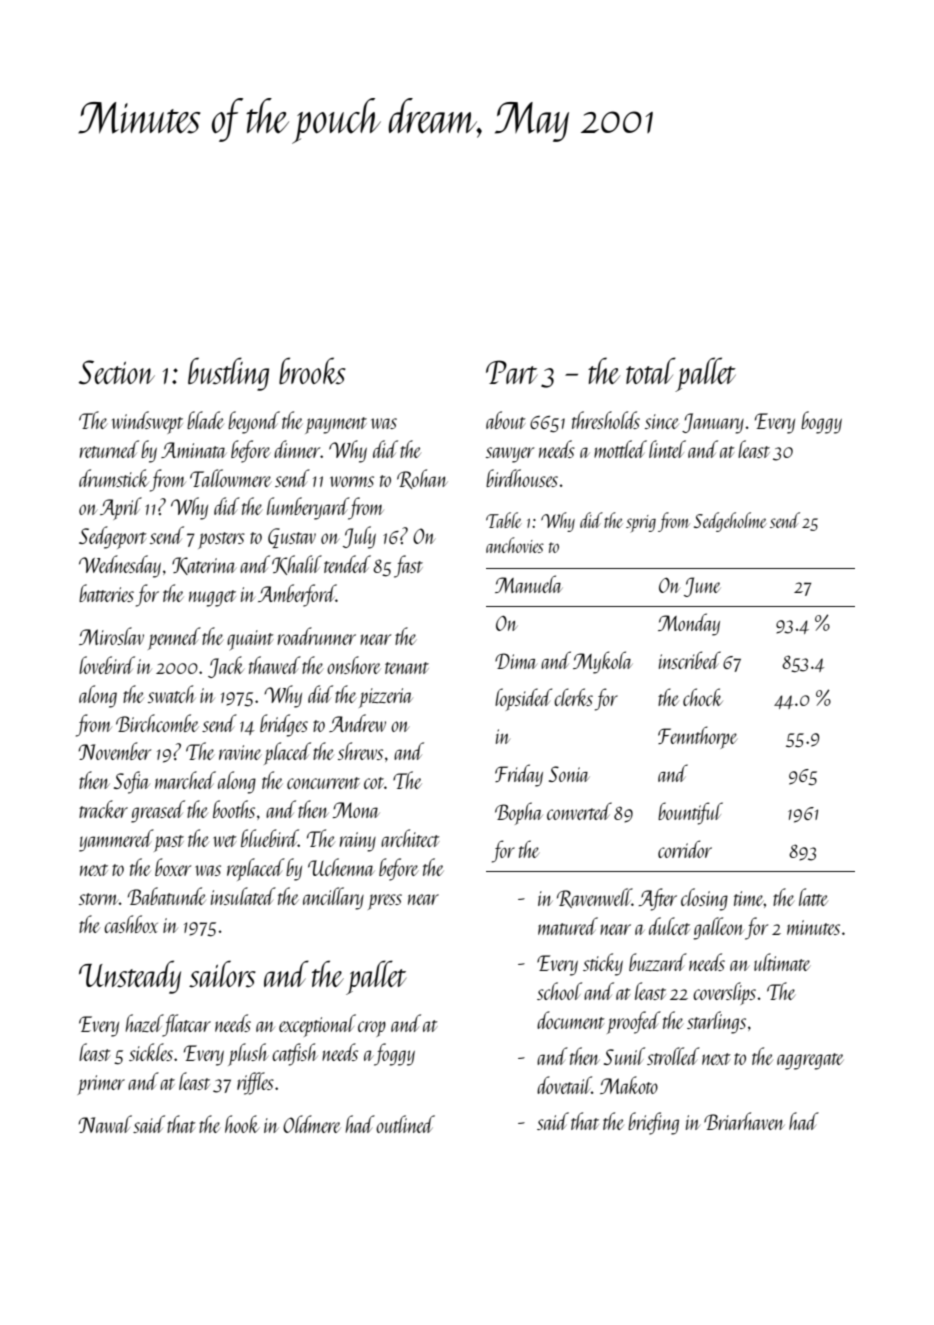 This document has height=1325, width=934. I want to click on Dima, so click(516, 661).
